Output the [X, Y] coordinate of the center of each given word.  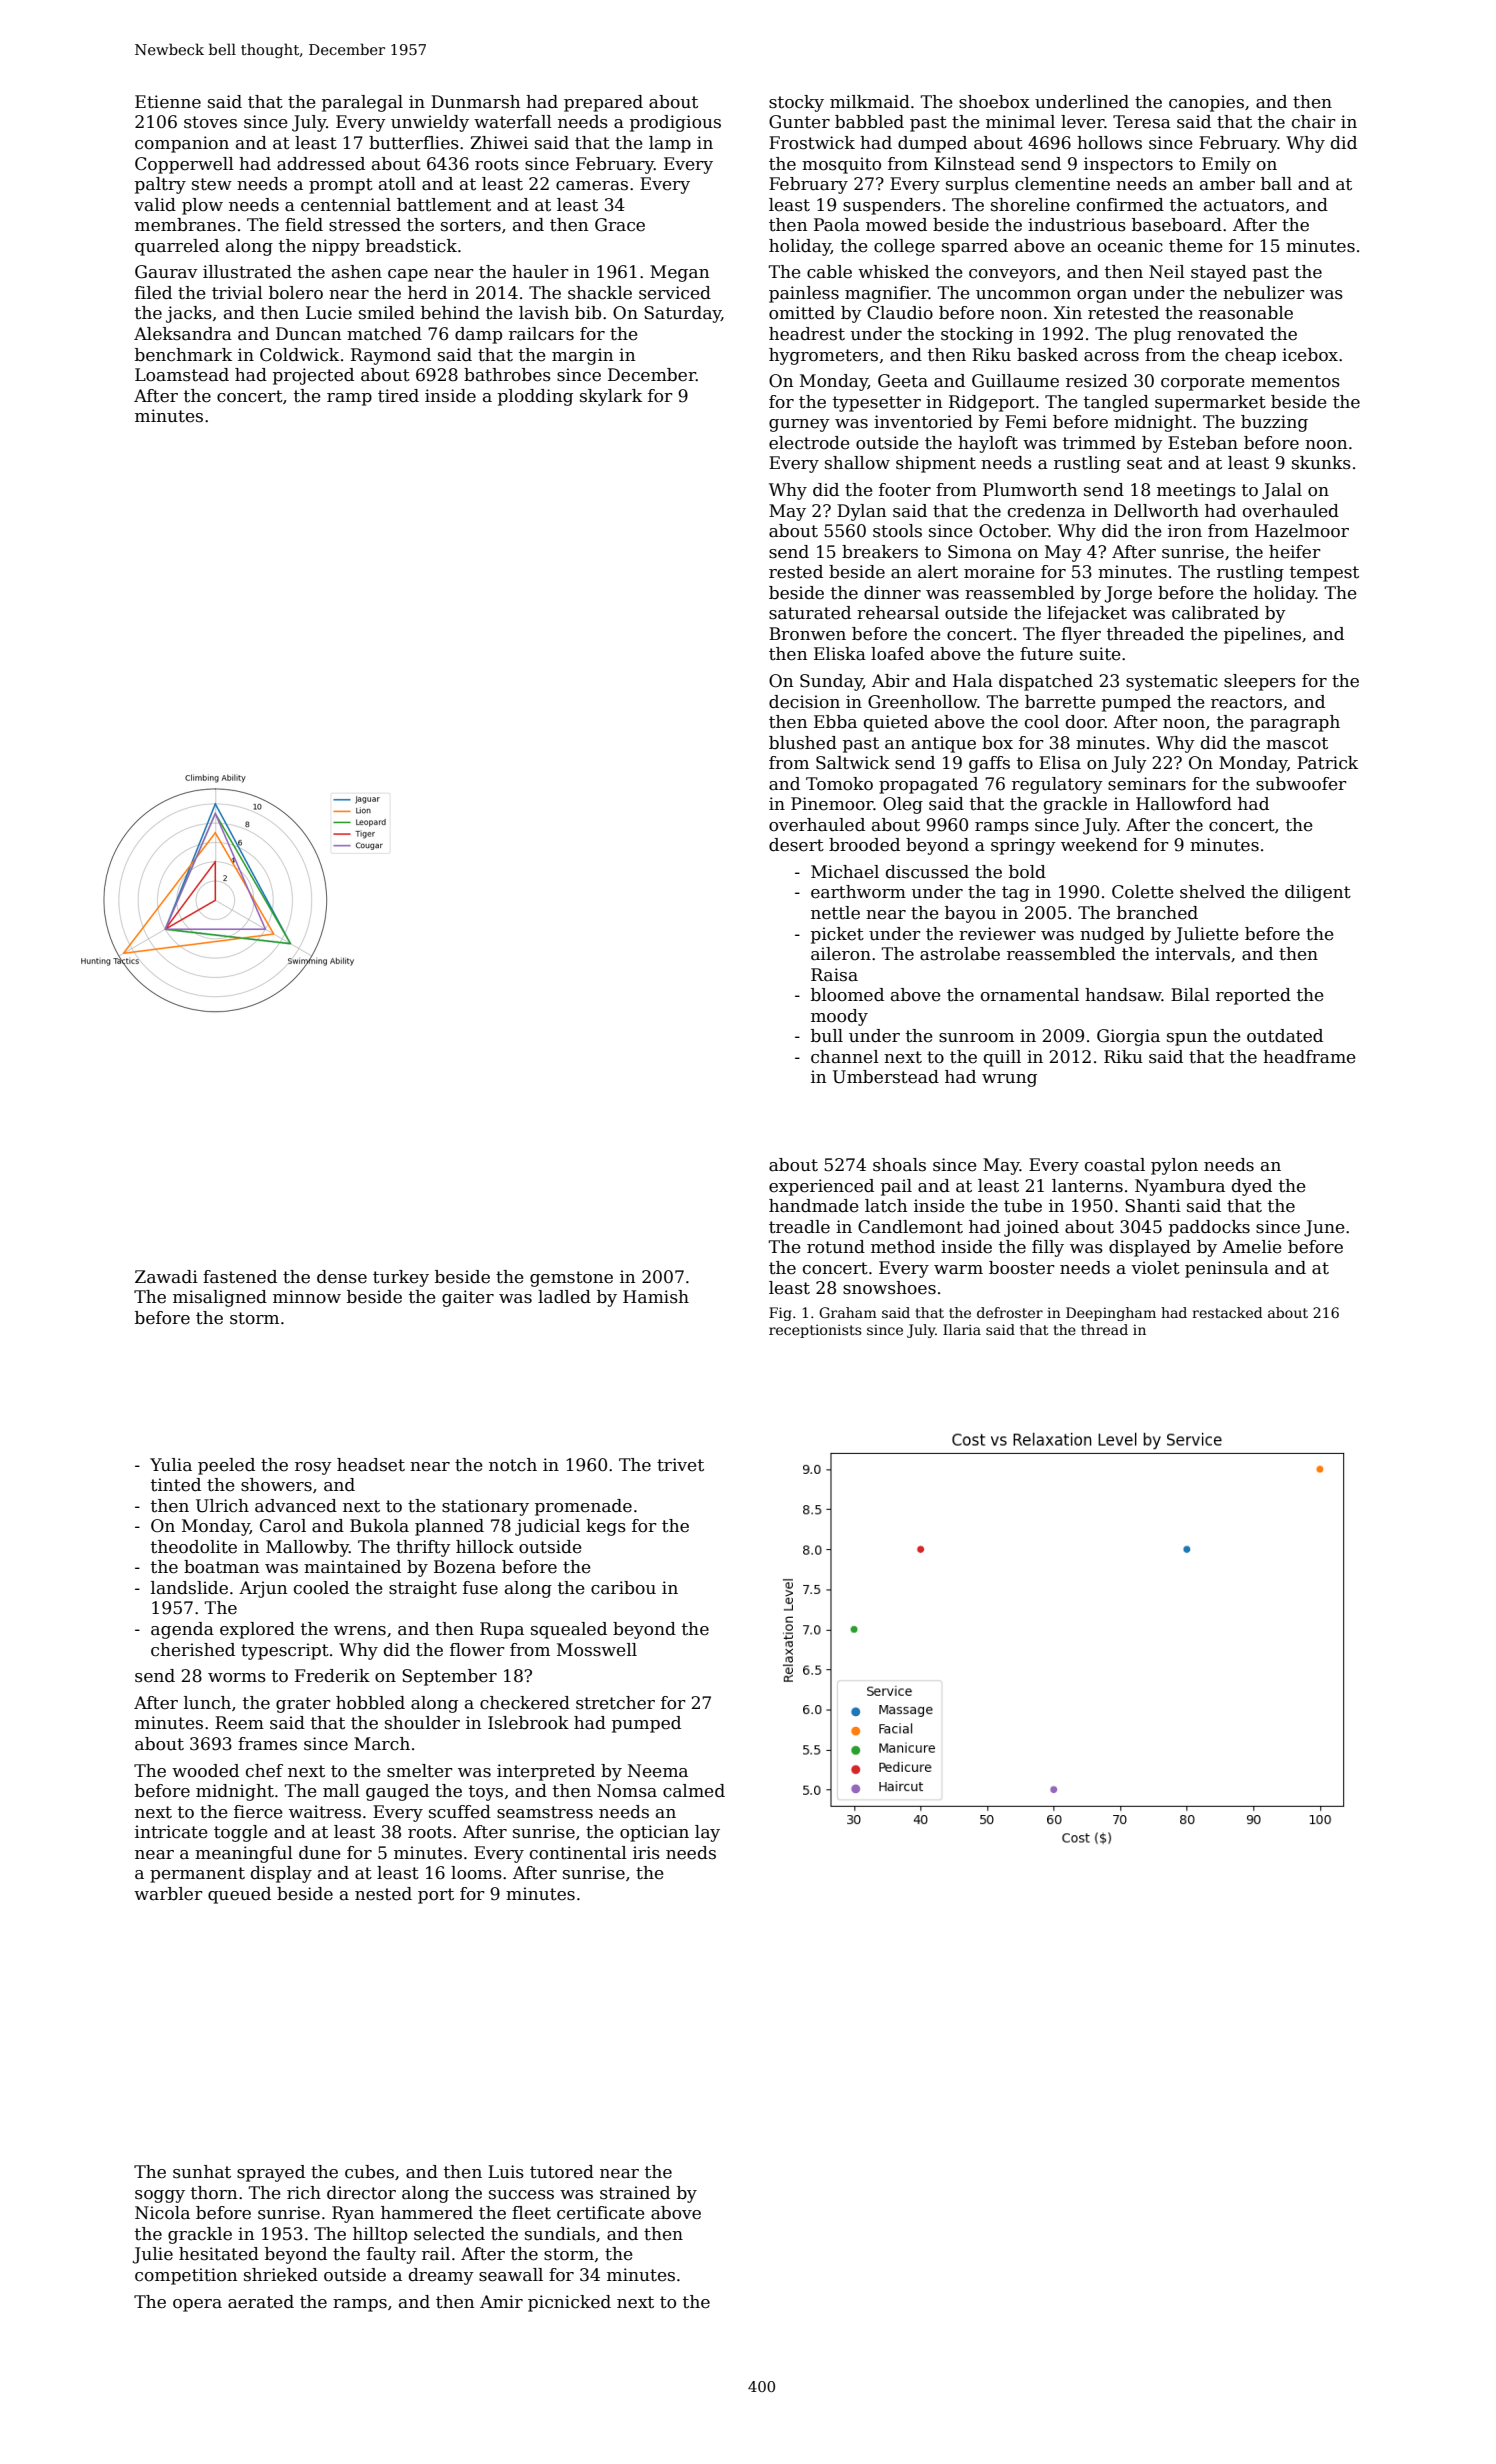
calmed [694, 1791]
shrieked [281, 2275]
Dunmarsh [475, 102]
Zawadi [166, 1277]
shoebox [994, 102]
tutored [562, 2172]
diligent [1318, 893]
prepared [603, 103]
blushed [803, 743]
